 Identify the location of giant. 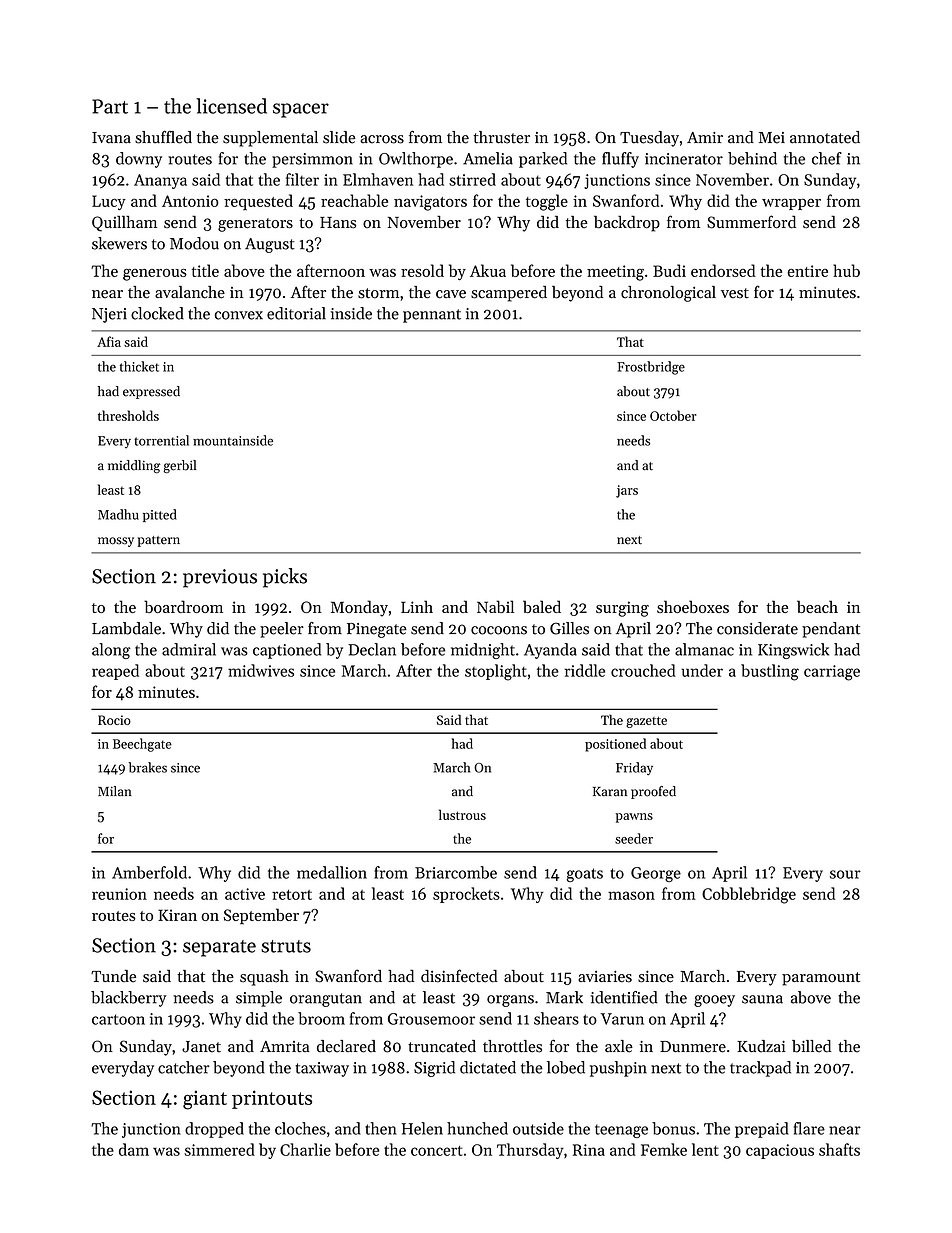
(205, 1100).
